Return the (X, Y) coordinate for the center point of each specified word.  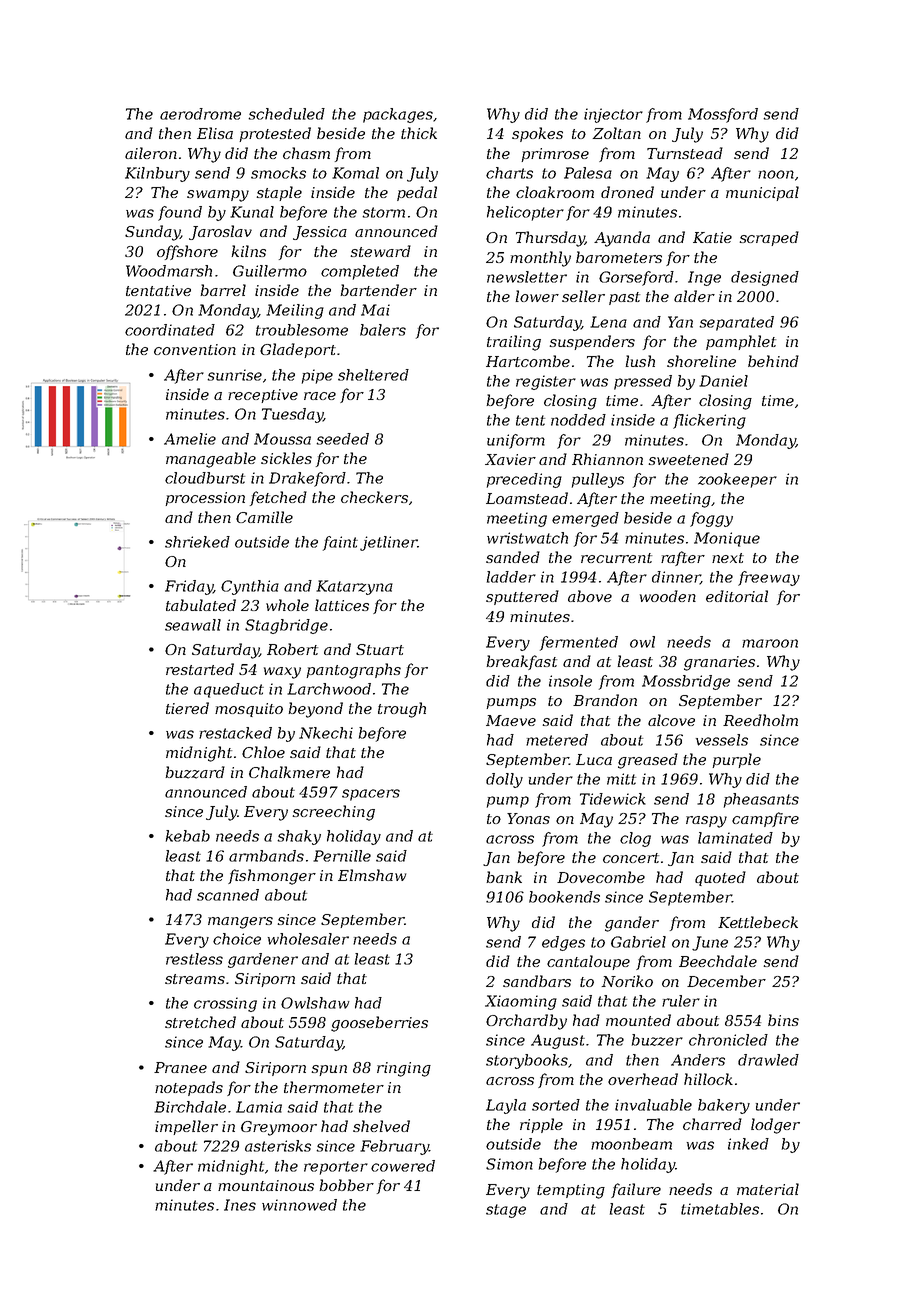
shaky (299, 837)
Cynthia (250, 587)
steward (381, 251)
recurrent (616, 558)
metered (557, 740)
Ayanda (622, 239)
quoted (720, 878)
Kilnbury (157, 174)
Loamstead (527, 498)
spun (329, 1070)
